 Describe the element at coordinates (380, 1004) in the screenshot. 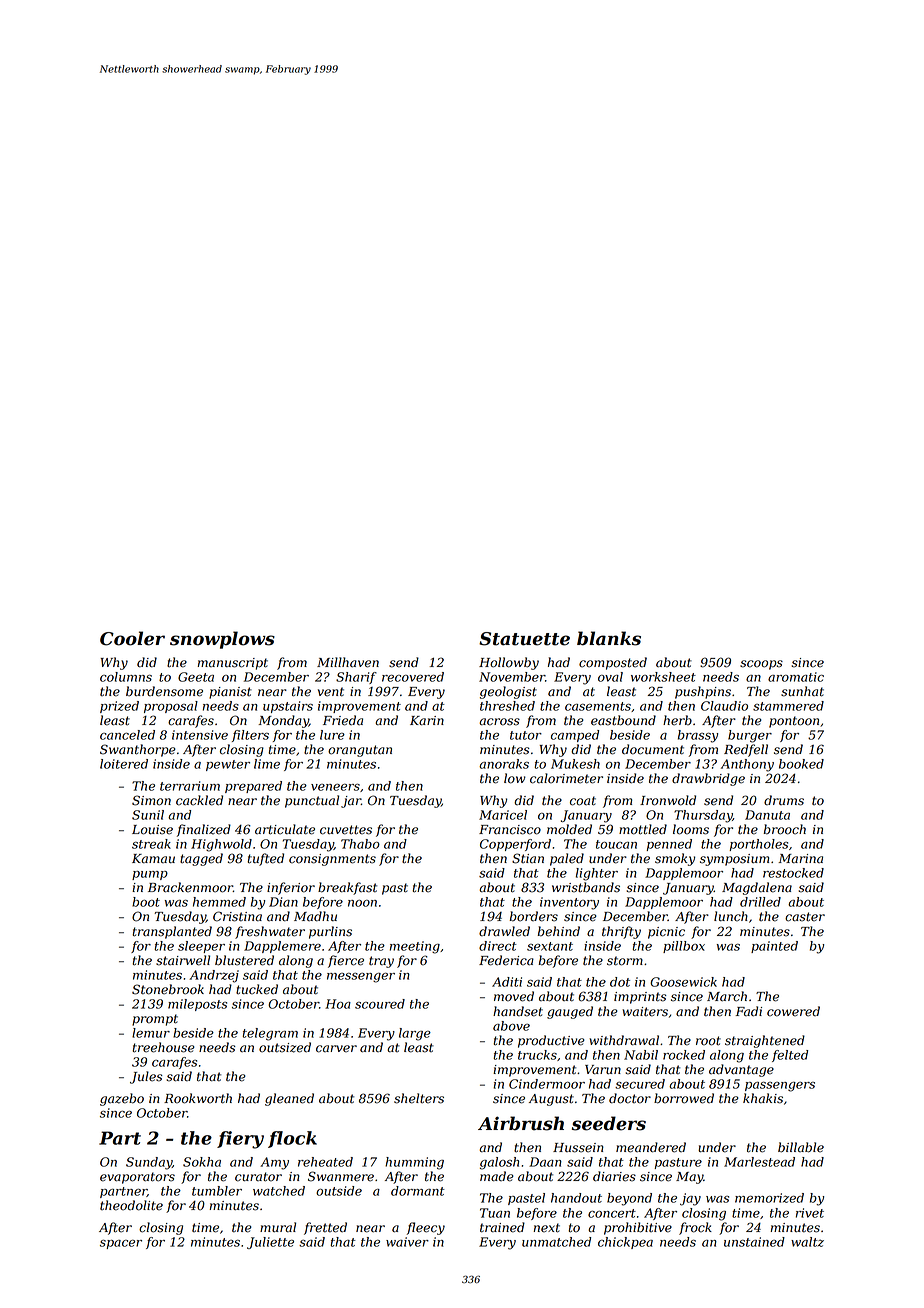

I see `scoured` at that location.
